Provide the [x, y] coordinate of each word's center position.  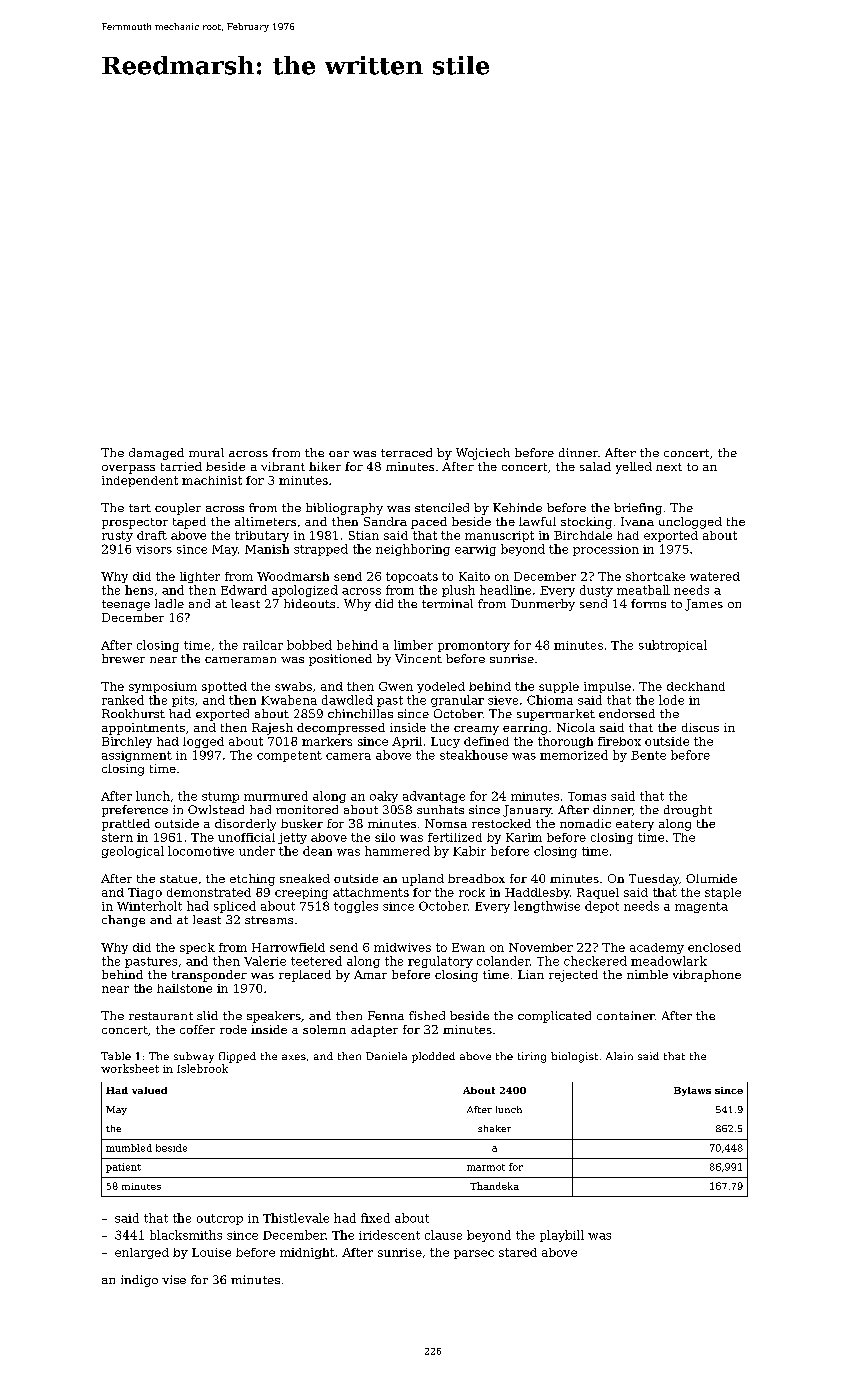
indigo [139, 1281]
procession [606, 550]
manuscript [499, 536]
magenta [701, 907]
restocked [501, 823]
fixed [375, 1218]
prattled [126, 825]
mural [206, 452]
